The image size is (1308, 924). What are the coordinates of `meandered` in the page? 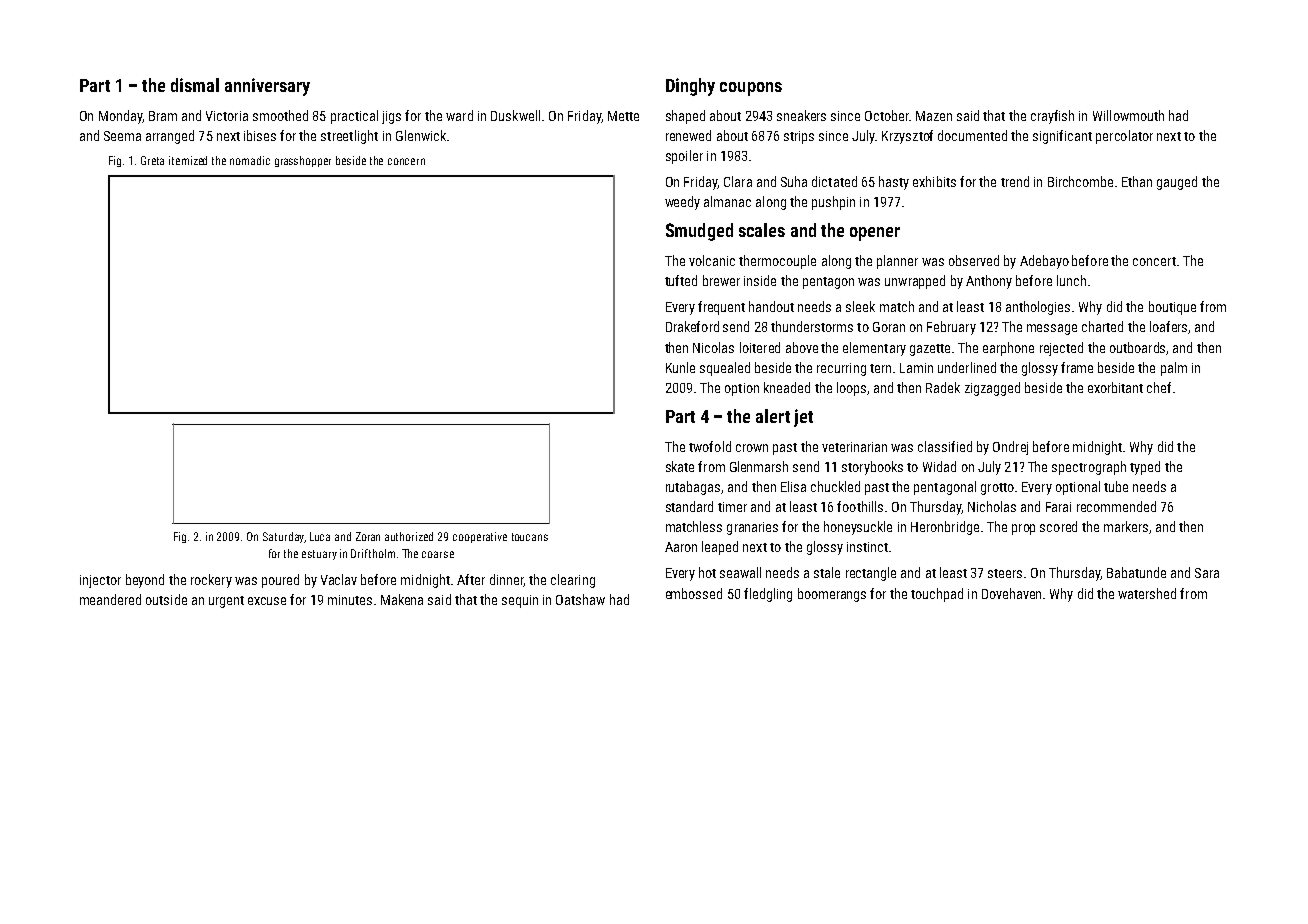 It's located at (110, 599).
